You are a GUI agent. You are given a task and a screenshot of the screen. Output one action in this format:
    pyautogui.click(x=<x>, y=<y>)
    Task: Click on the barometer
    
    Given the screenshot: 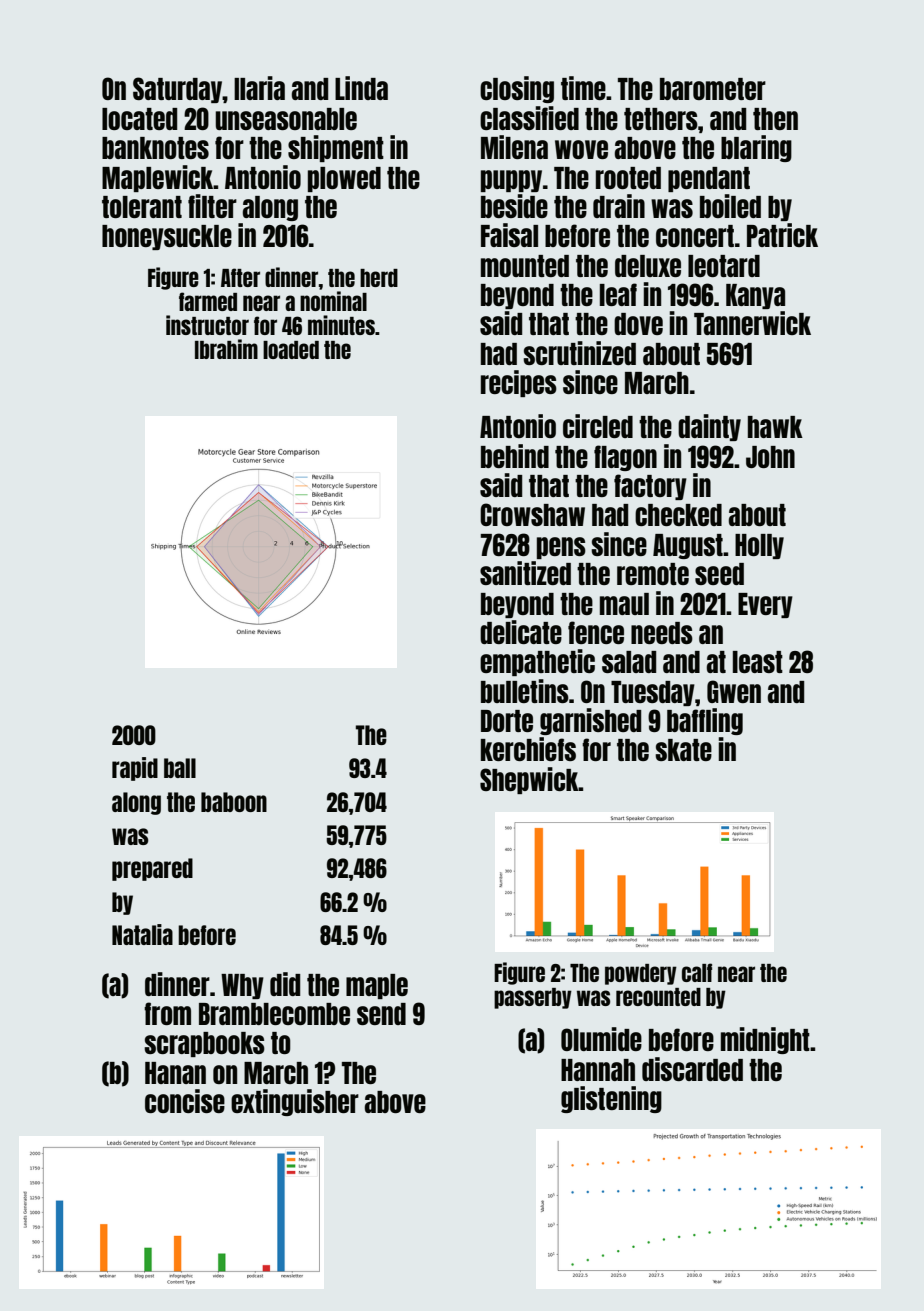 What is the action you would take?
    pyautogui.click(x=713, y=89)
